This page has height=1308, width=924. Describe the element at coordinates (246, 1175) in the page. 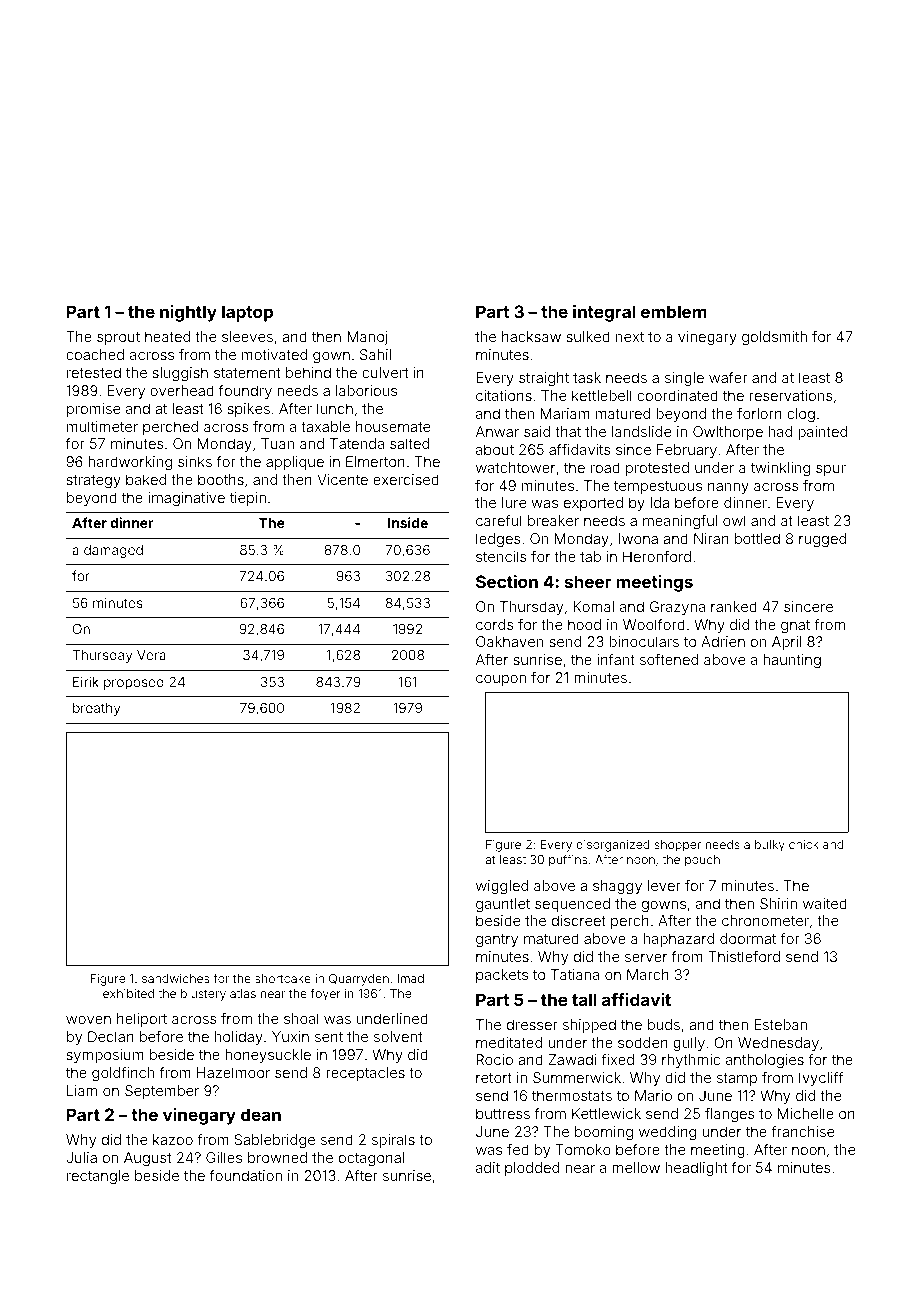

I see `foundation` at that location.
